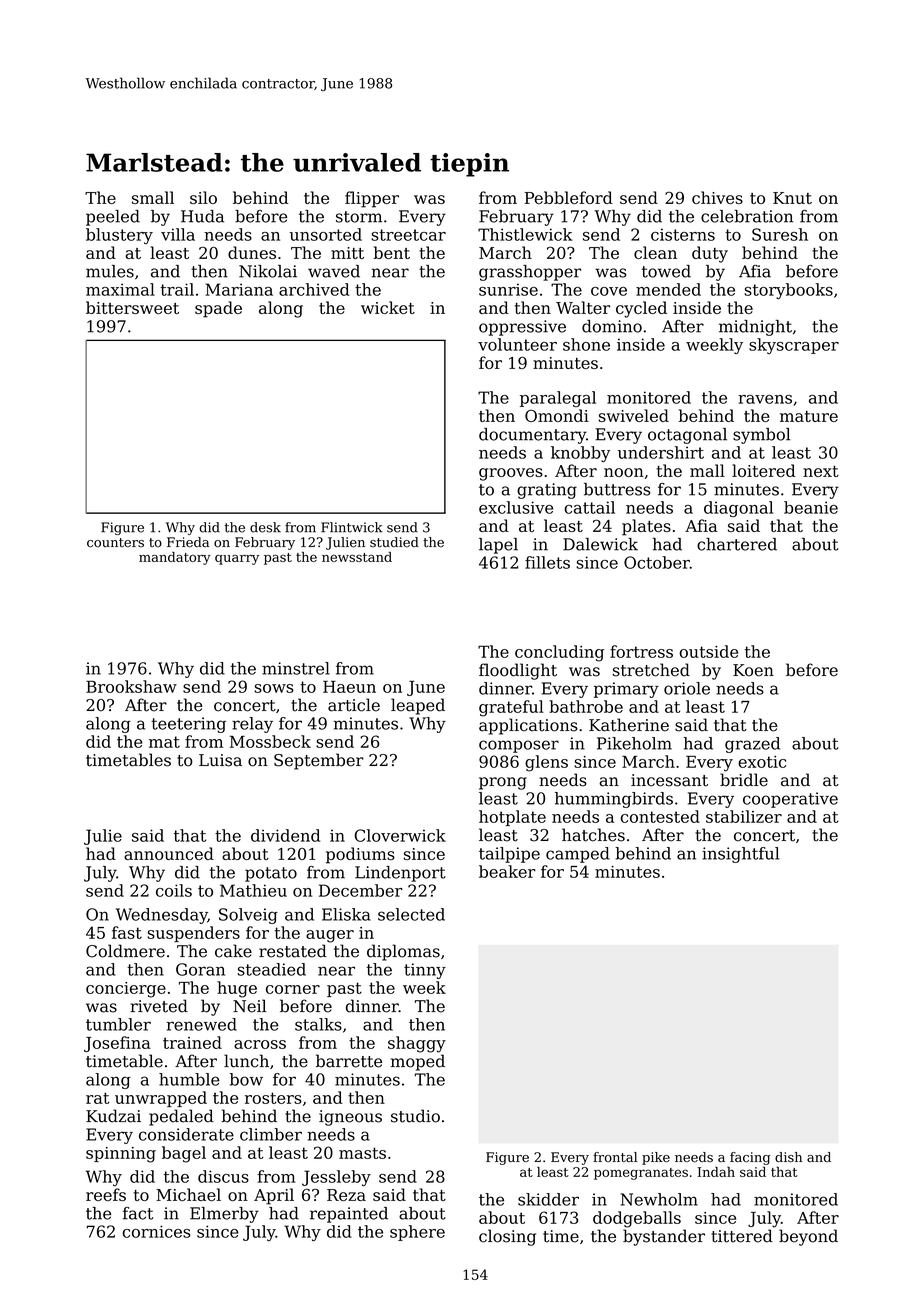  What do you see at coordinates (641, 651) in the screenshot?
I see `fortress` at bounding box center [641, 651].
